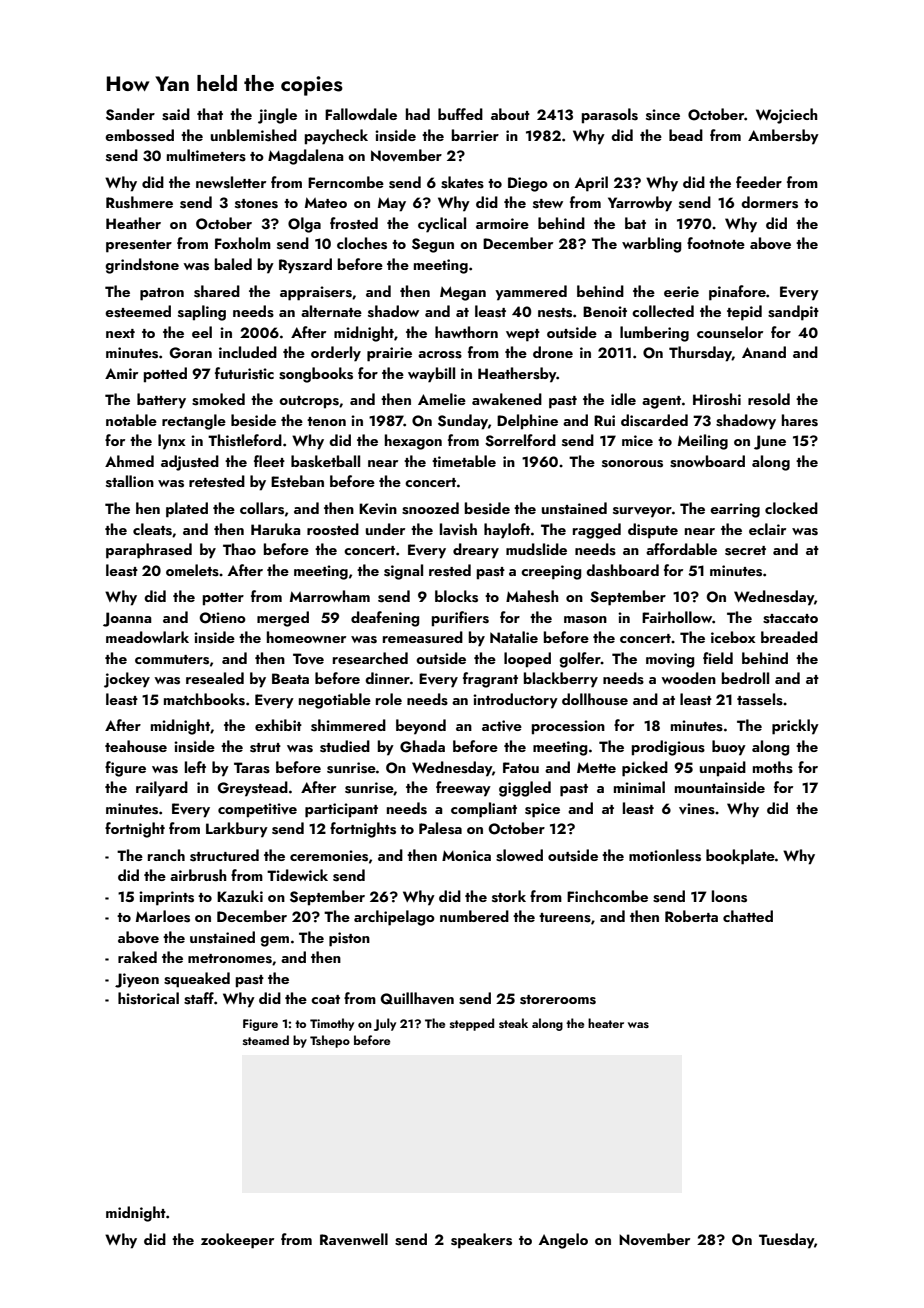 The width and height of the image is (924, 1308). Describe the element at coordinates (723, 769) in the image. I see `unpaid` at that location.
